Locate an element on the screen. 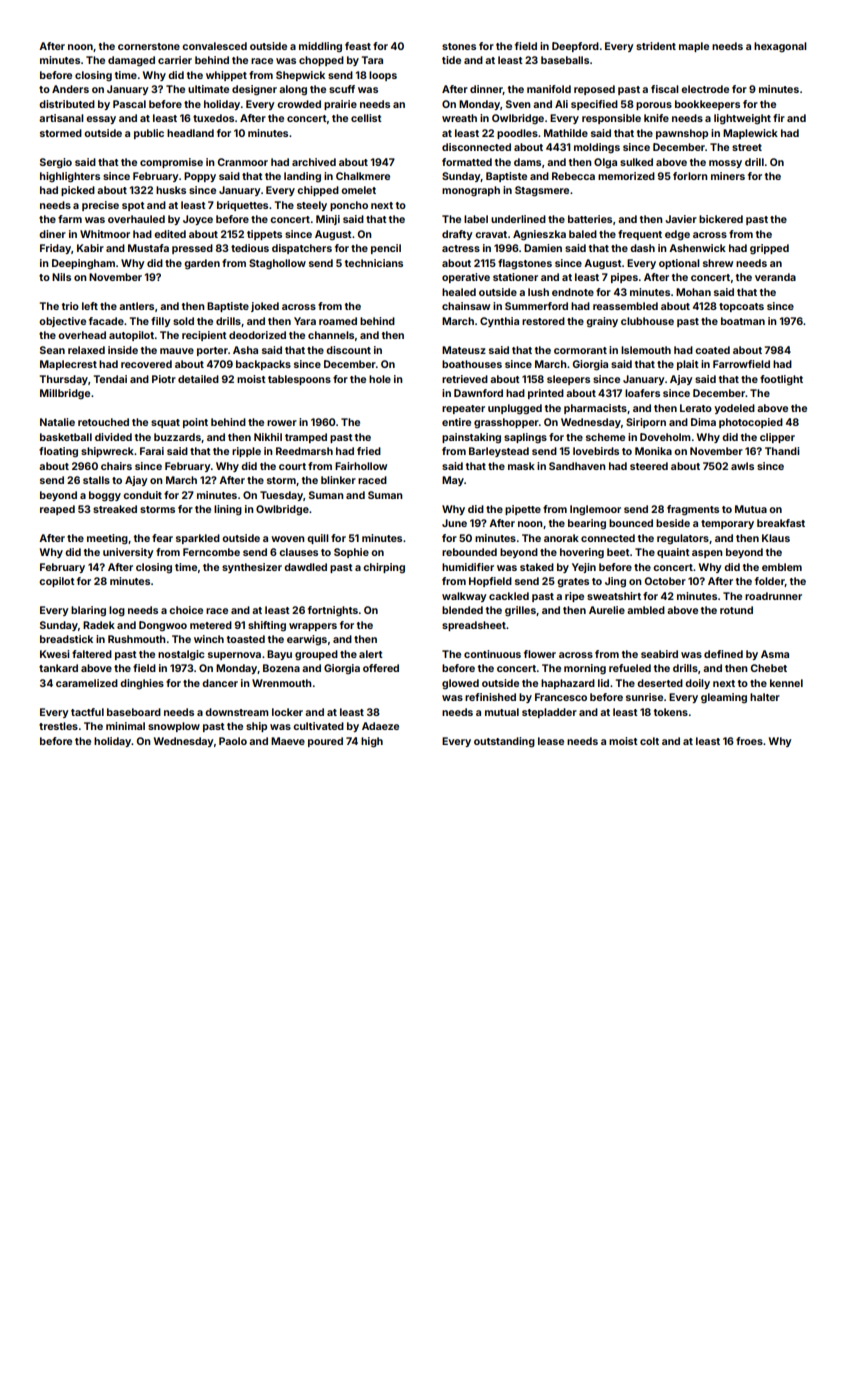  poodles is located at coordinates (517, 134).
